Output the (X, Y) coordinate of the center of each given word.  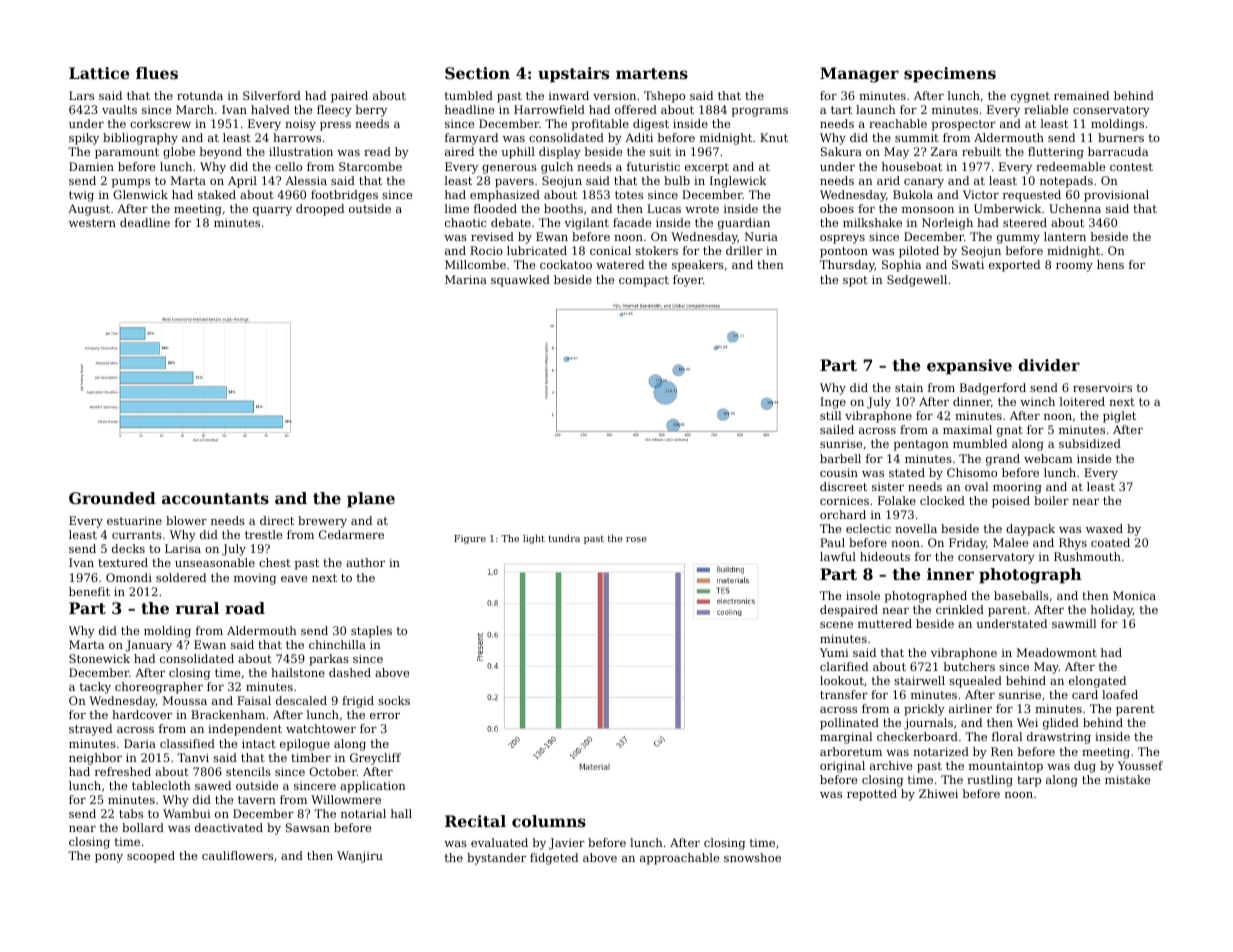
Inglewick (738, 182)
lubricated (537, 250)
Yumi (834, 652)
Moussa (185, 700)
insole (863, 595)
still (830, 415)
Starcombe (370, 166)
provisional (1116, 196)
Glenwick (140, 194)
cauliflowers (237, 855)
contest (1131, 167)
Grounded (112, 498)
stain (909, 387)
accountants (215, 498)
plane (371, 500)
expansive (969, 367)
